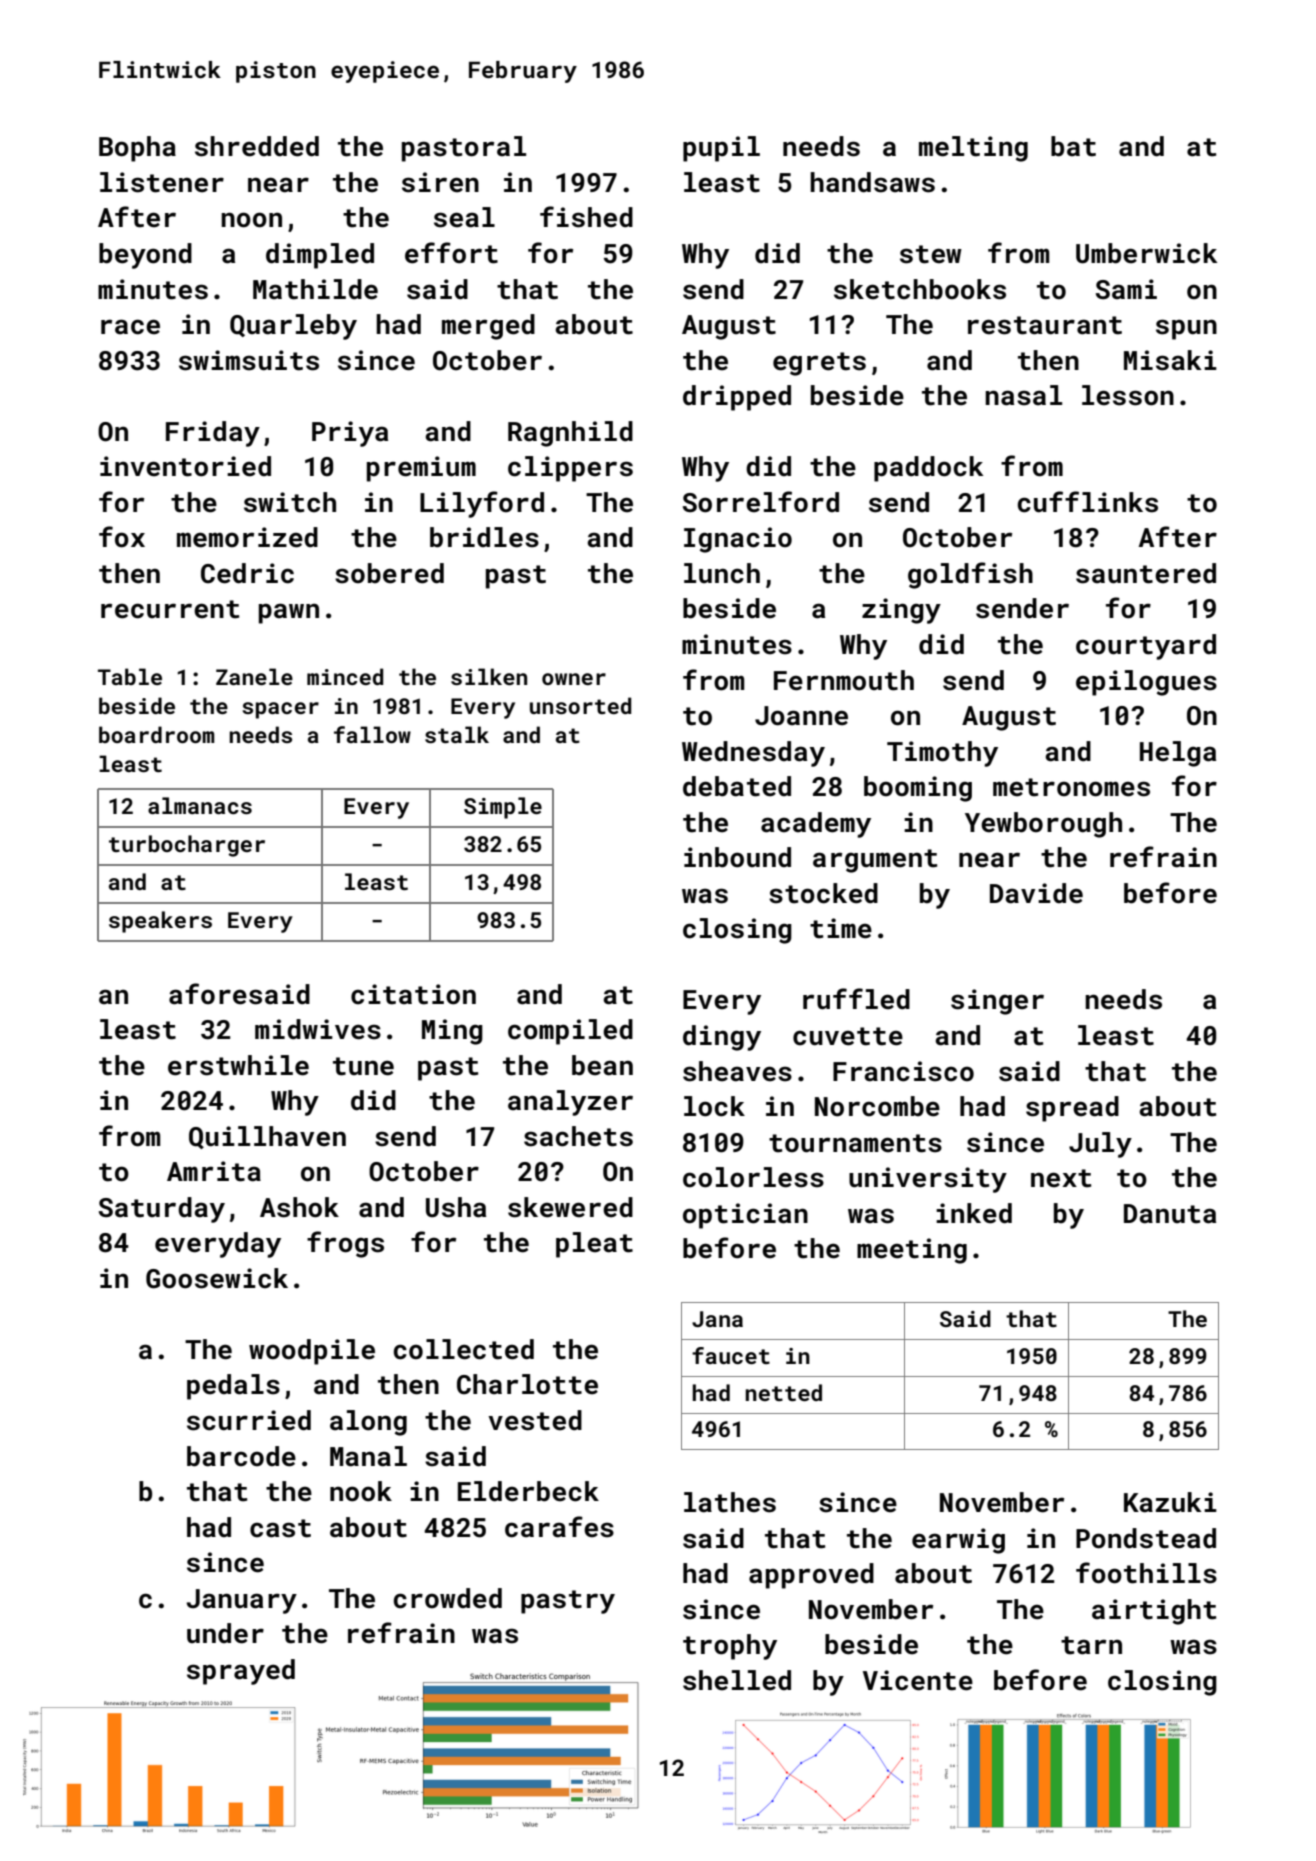  What do you see at coordinates (503, 808) in the document?
I see `Simple` at bounding box center [503, 808].
